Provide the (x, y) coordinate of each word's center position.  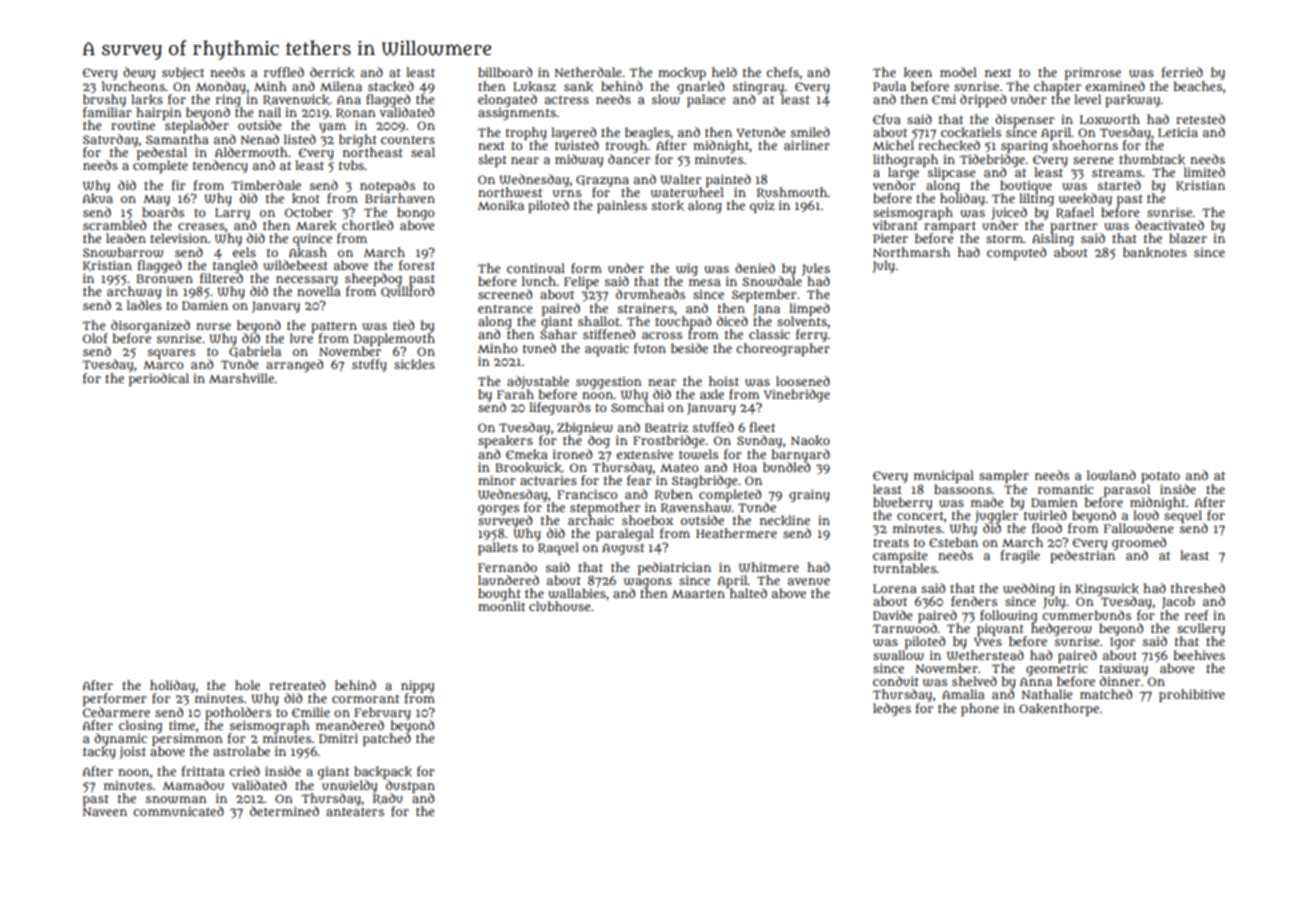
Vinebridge (797, 395)
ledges (892, 709)
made (987, 502)
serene (1093, 160)
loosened (803, 381)
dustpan (410, 786)
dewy (139, 73)
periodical (159, 379)
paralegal (625, 534)
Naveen (105, 811)
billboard (505, 72)
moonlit (501, 606)
